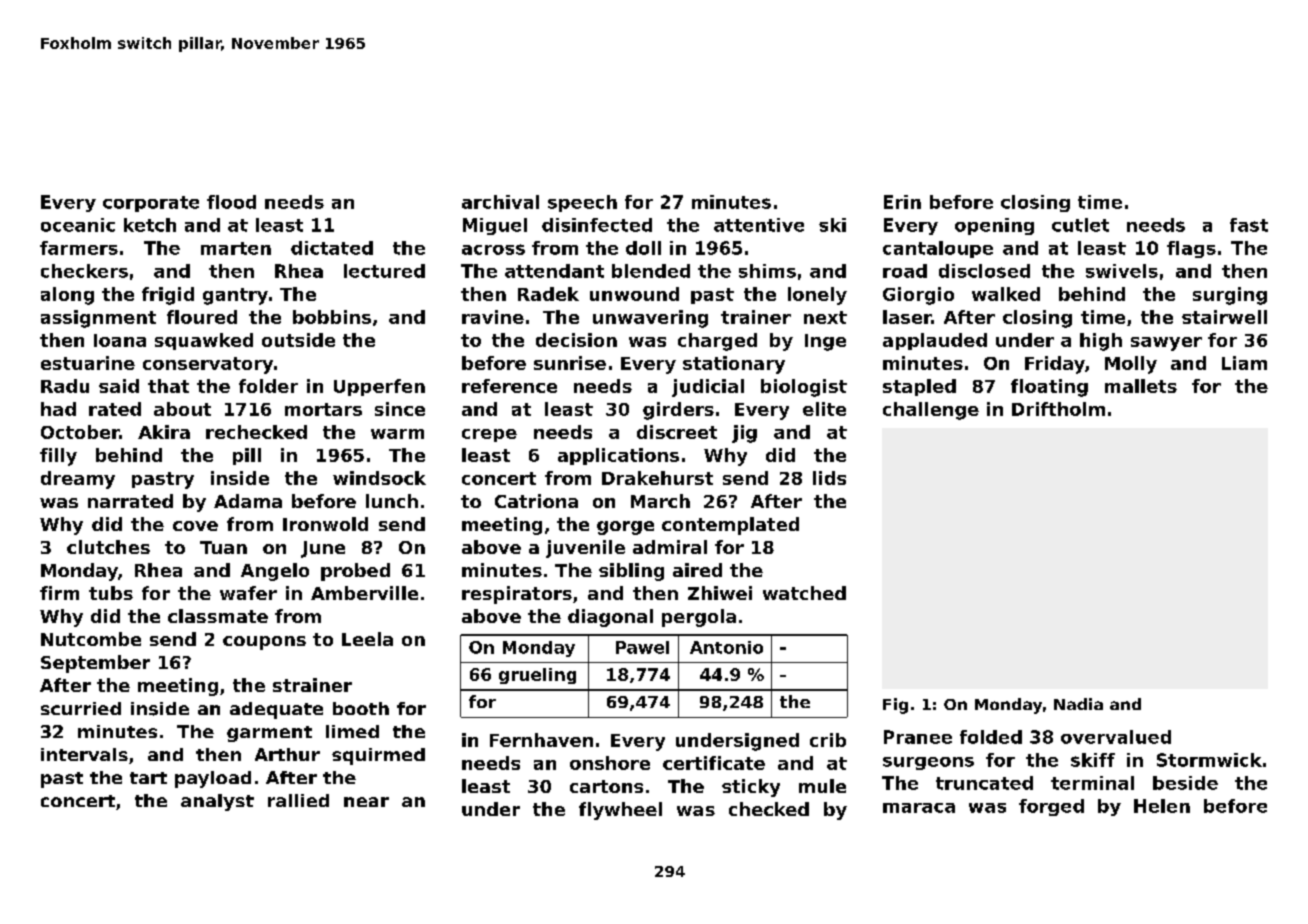  What do you see at coordinates (379, 478) in the screenshot?
I see `windsock` at bounding box center [379, 478].
